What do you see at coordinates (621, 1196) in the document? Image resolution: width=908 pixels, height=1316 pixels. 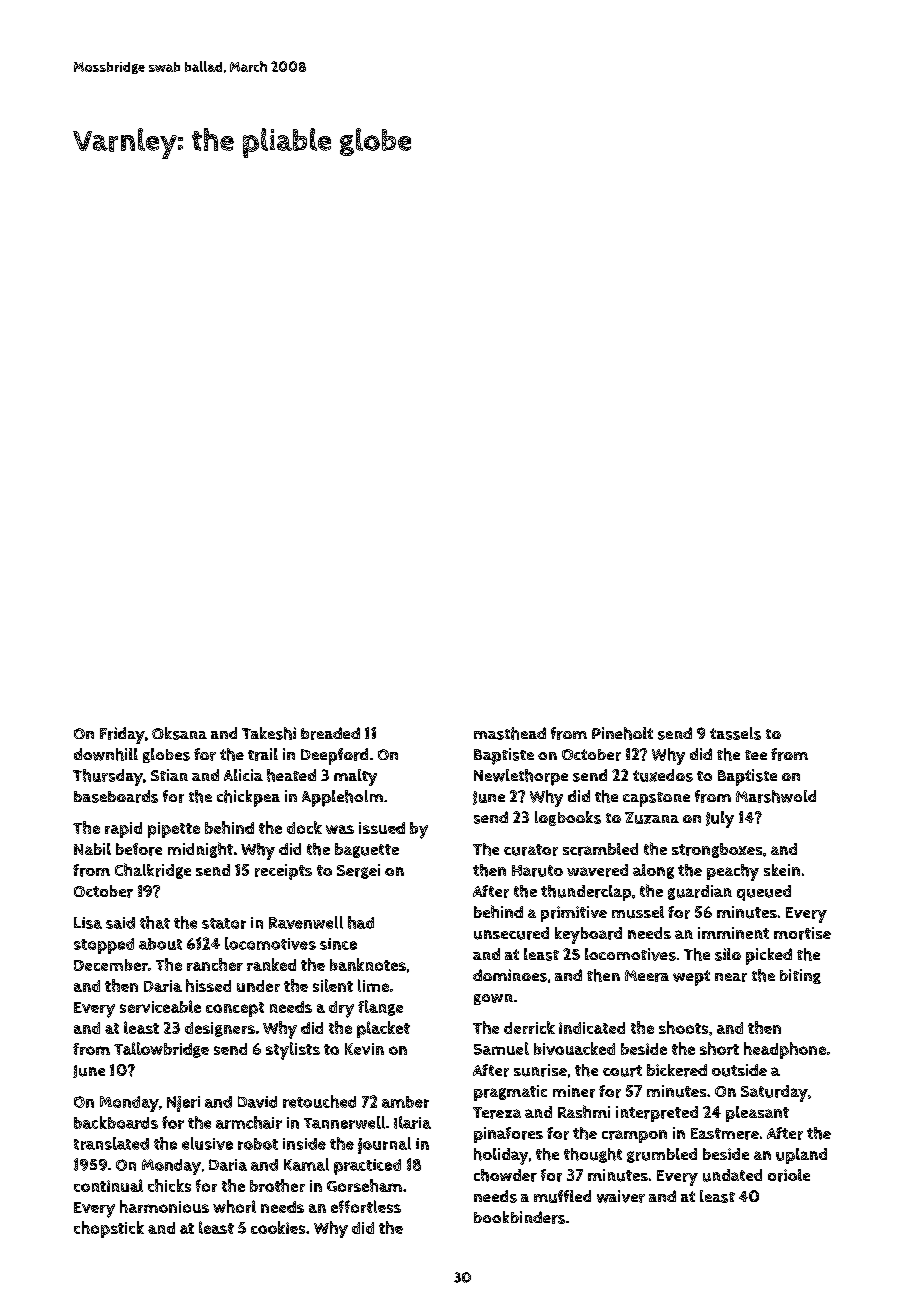 I see `waiver` at bounding box center [621, 1196].
